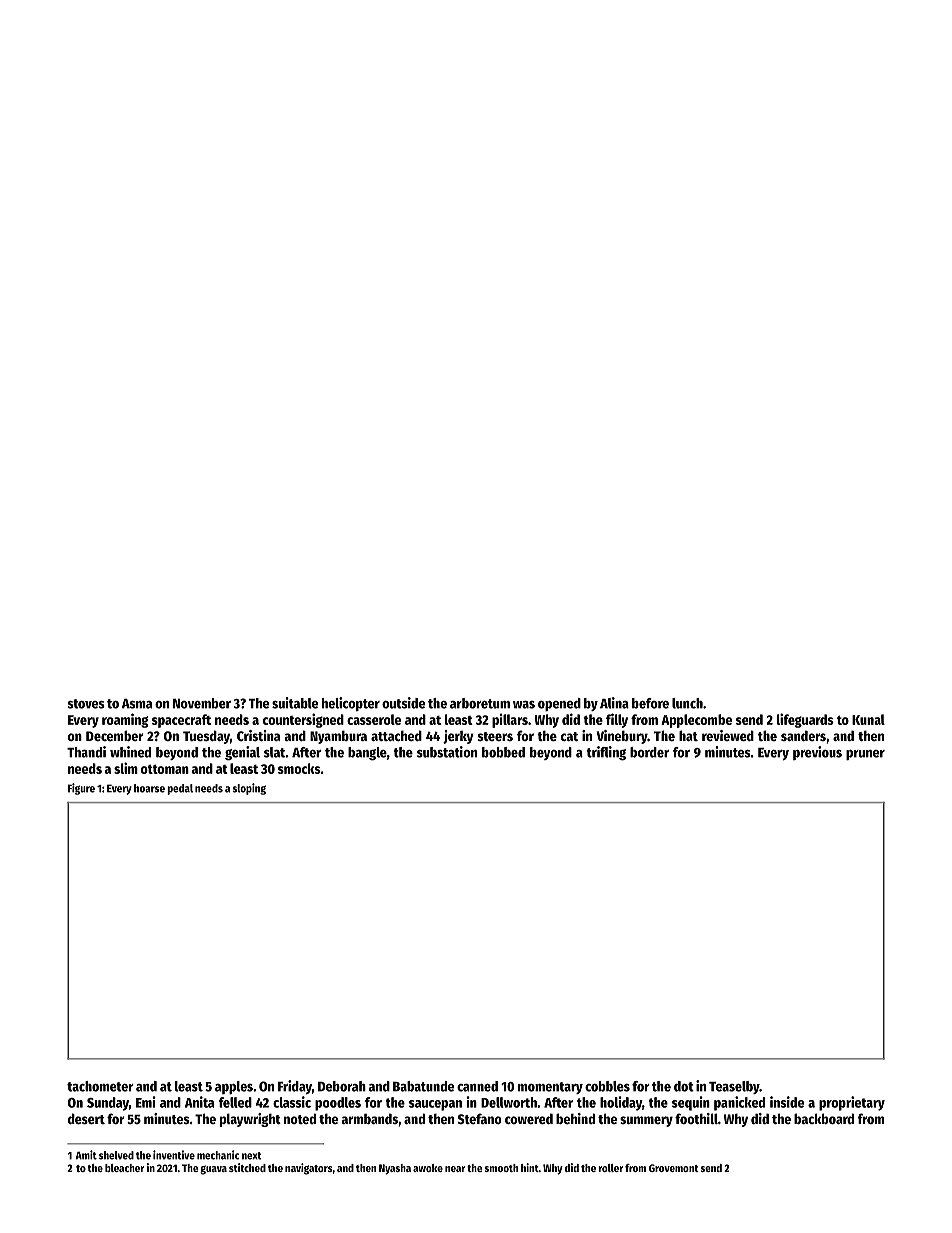 The image size is (952, 1233). What do you see at coordinates (734, 1087) in the page?
I see `Teaselby` at bounding box center [734, 1087].
